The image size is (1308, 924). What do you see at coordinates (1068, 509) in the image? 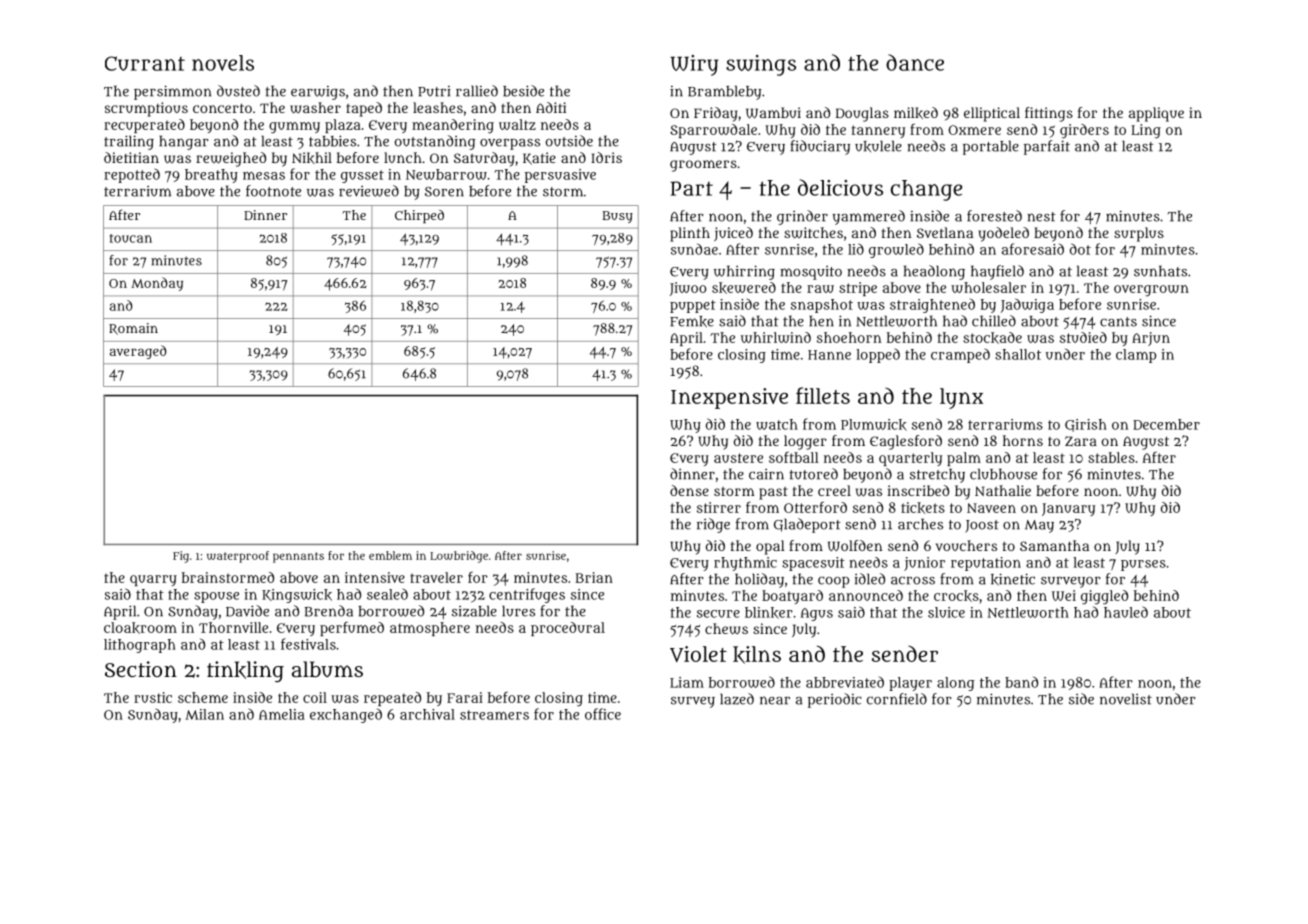
I see `January` at bounding box center [1068, 509].
